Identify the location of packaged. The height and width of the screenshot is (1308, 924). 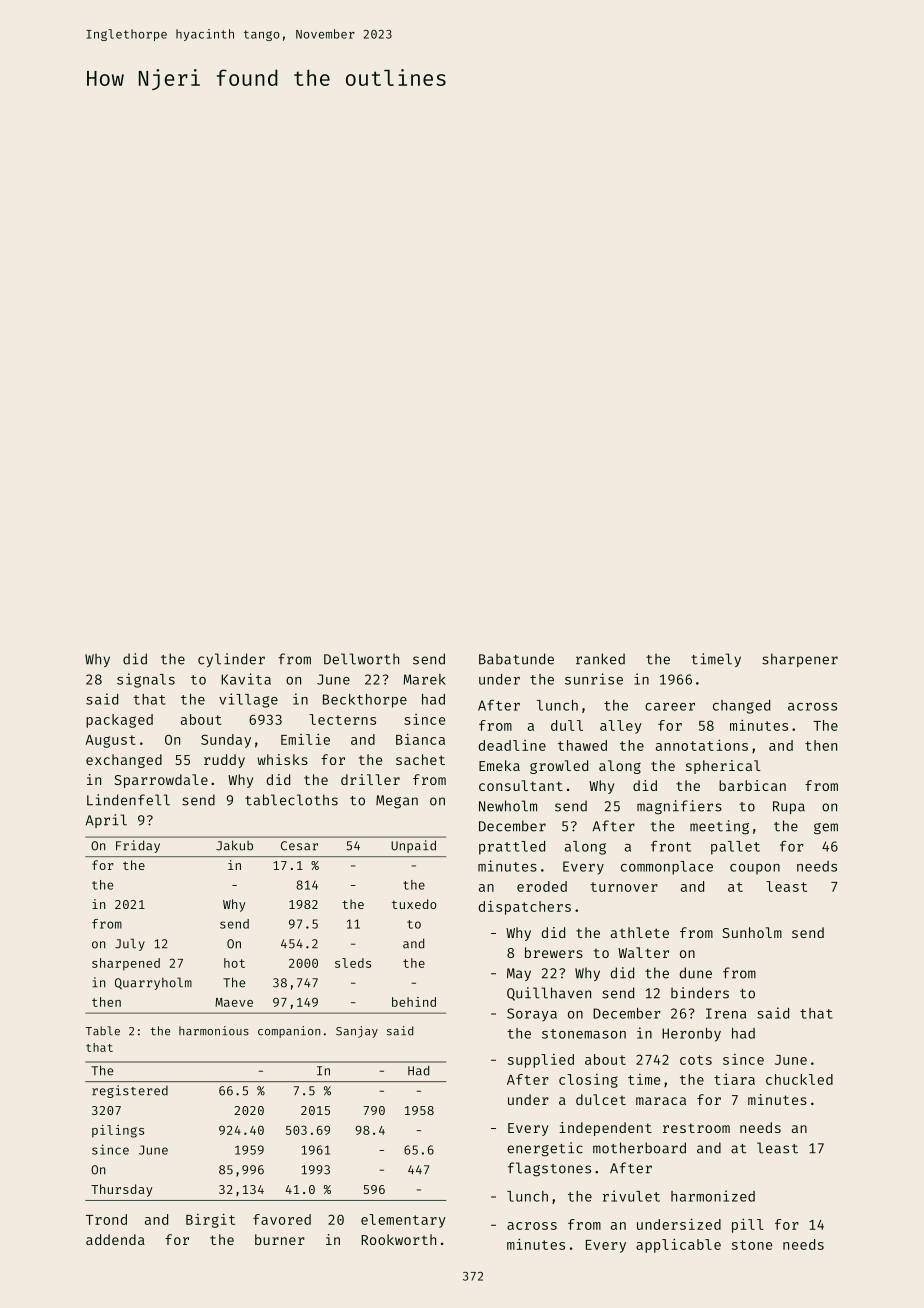
(119, 721).
